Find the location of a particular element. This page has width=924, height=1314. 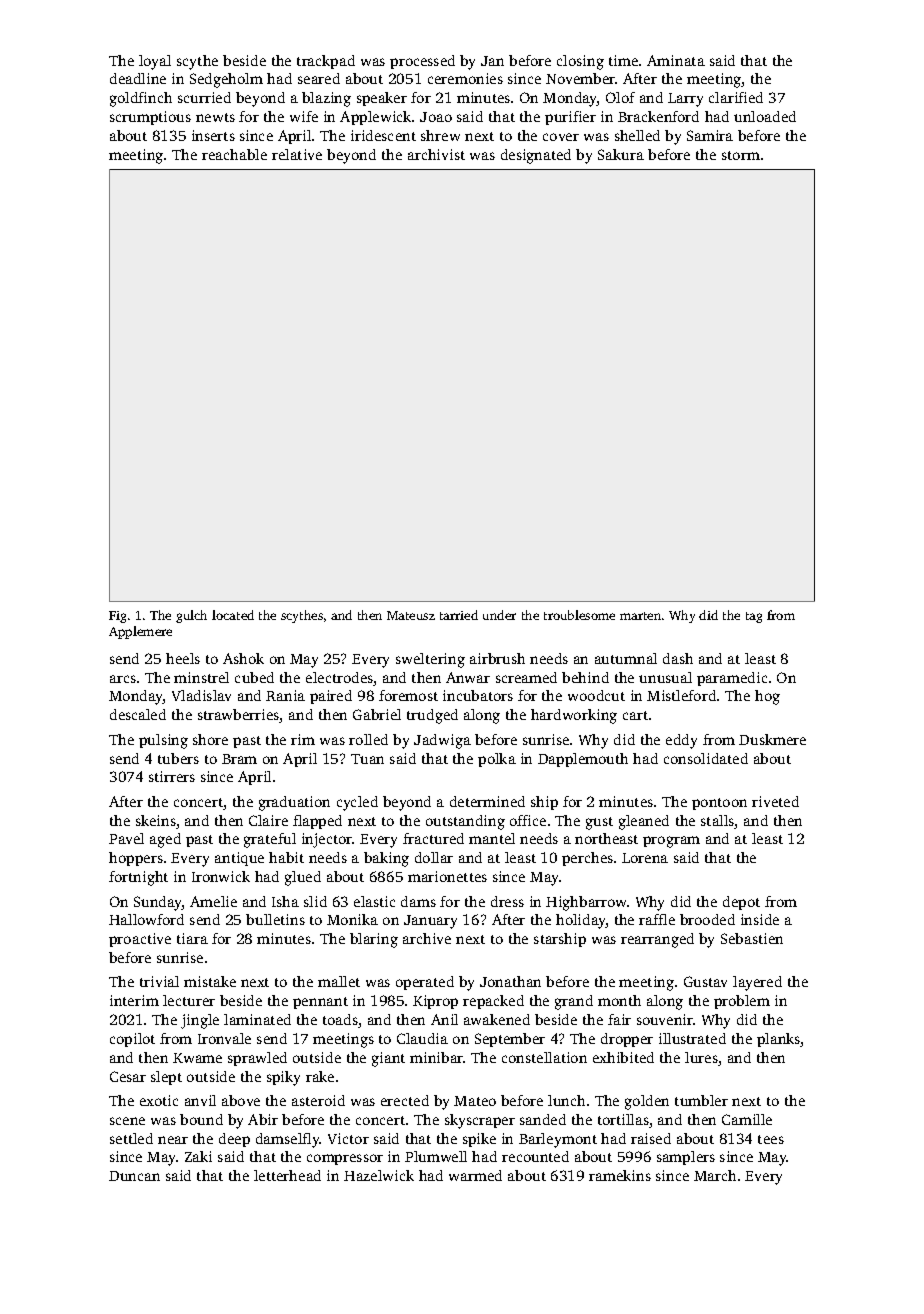

storm is located at coordinates (741, 155).
